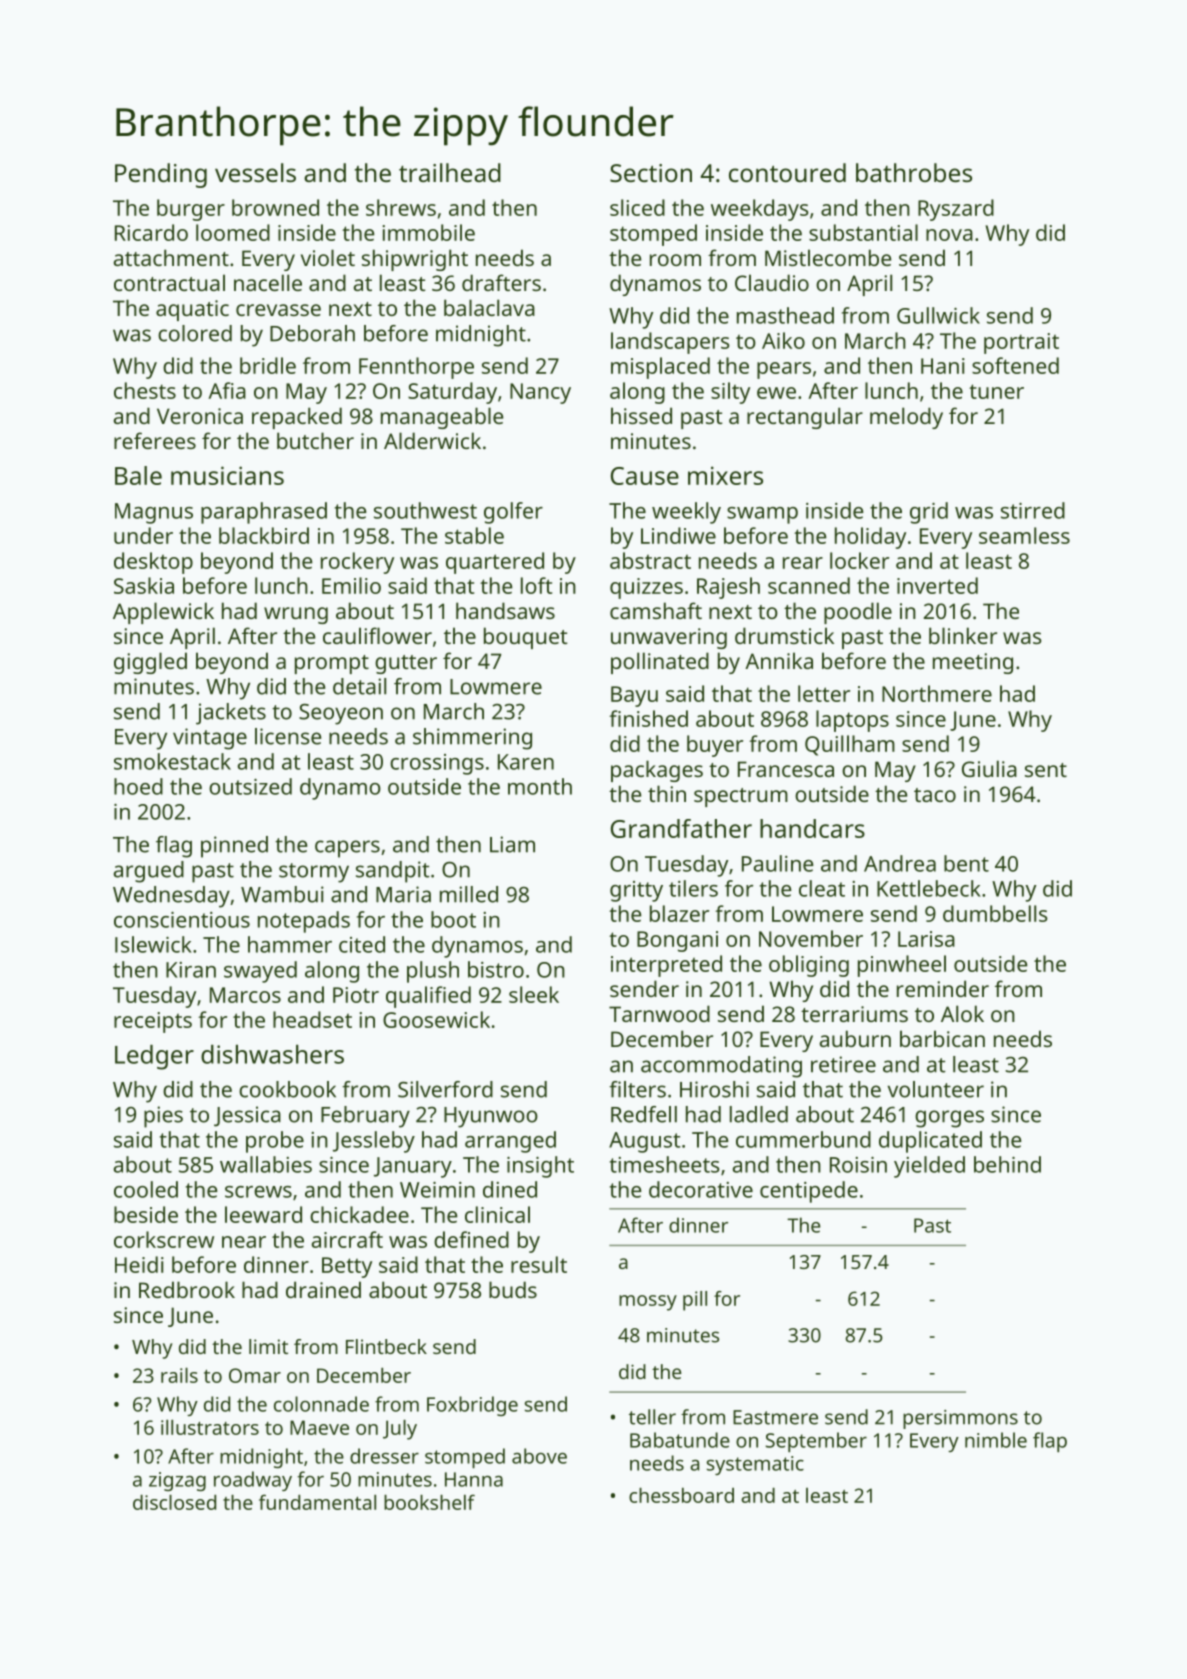 The height and width of the screenshot is (1679, 1187). I want to click on jackets, so click(231, 714).
